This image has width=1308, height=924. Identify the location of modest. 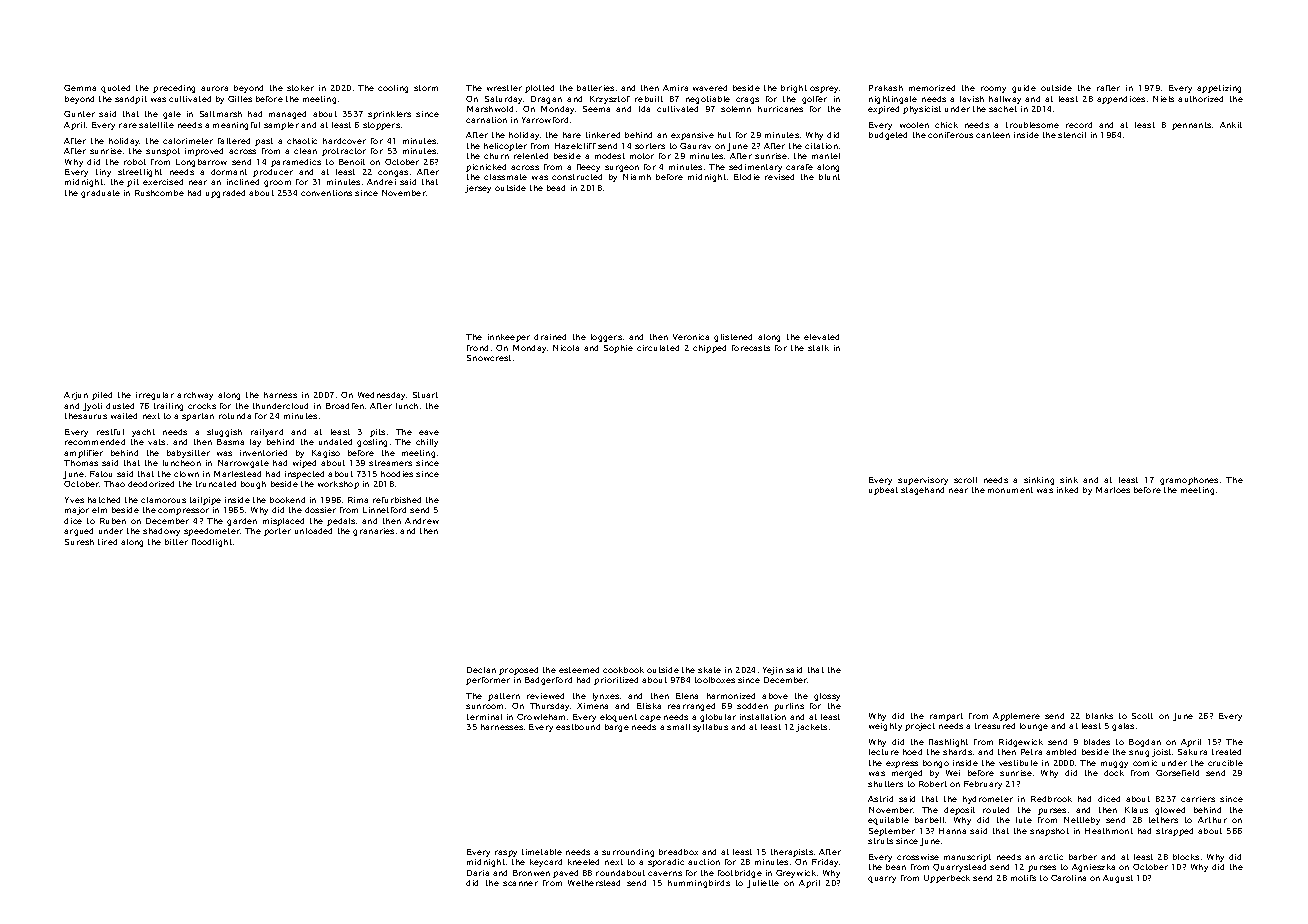
(610, 156).
